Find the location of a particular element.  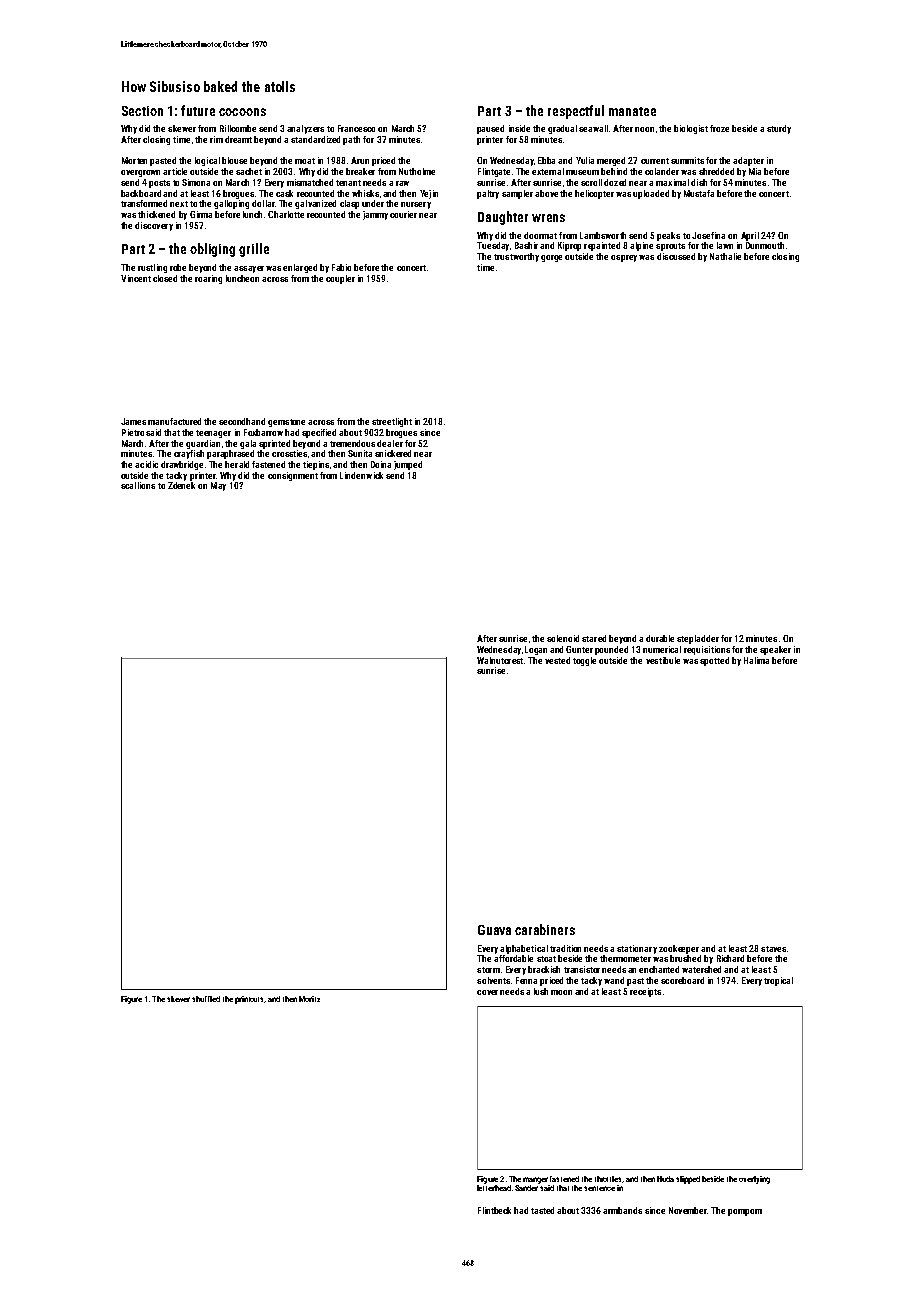

armbands is located at coordinates (622, 1210).
